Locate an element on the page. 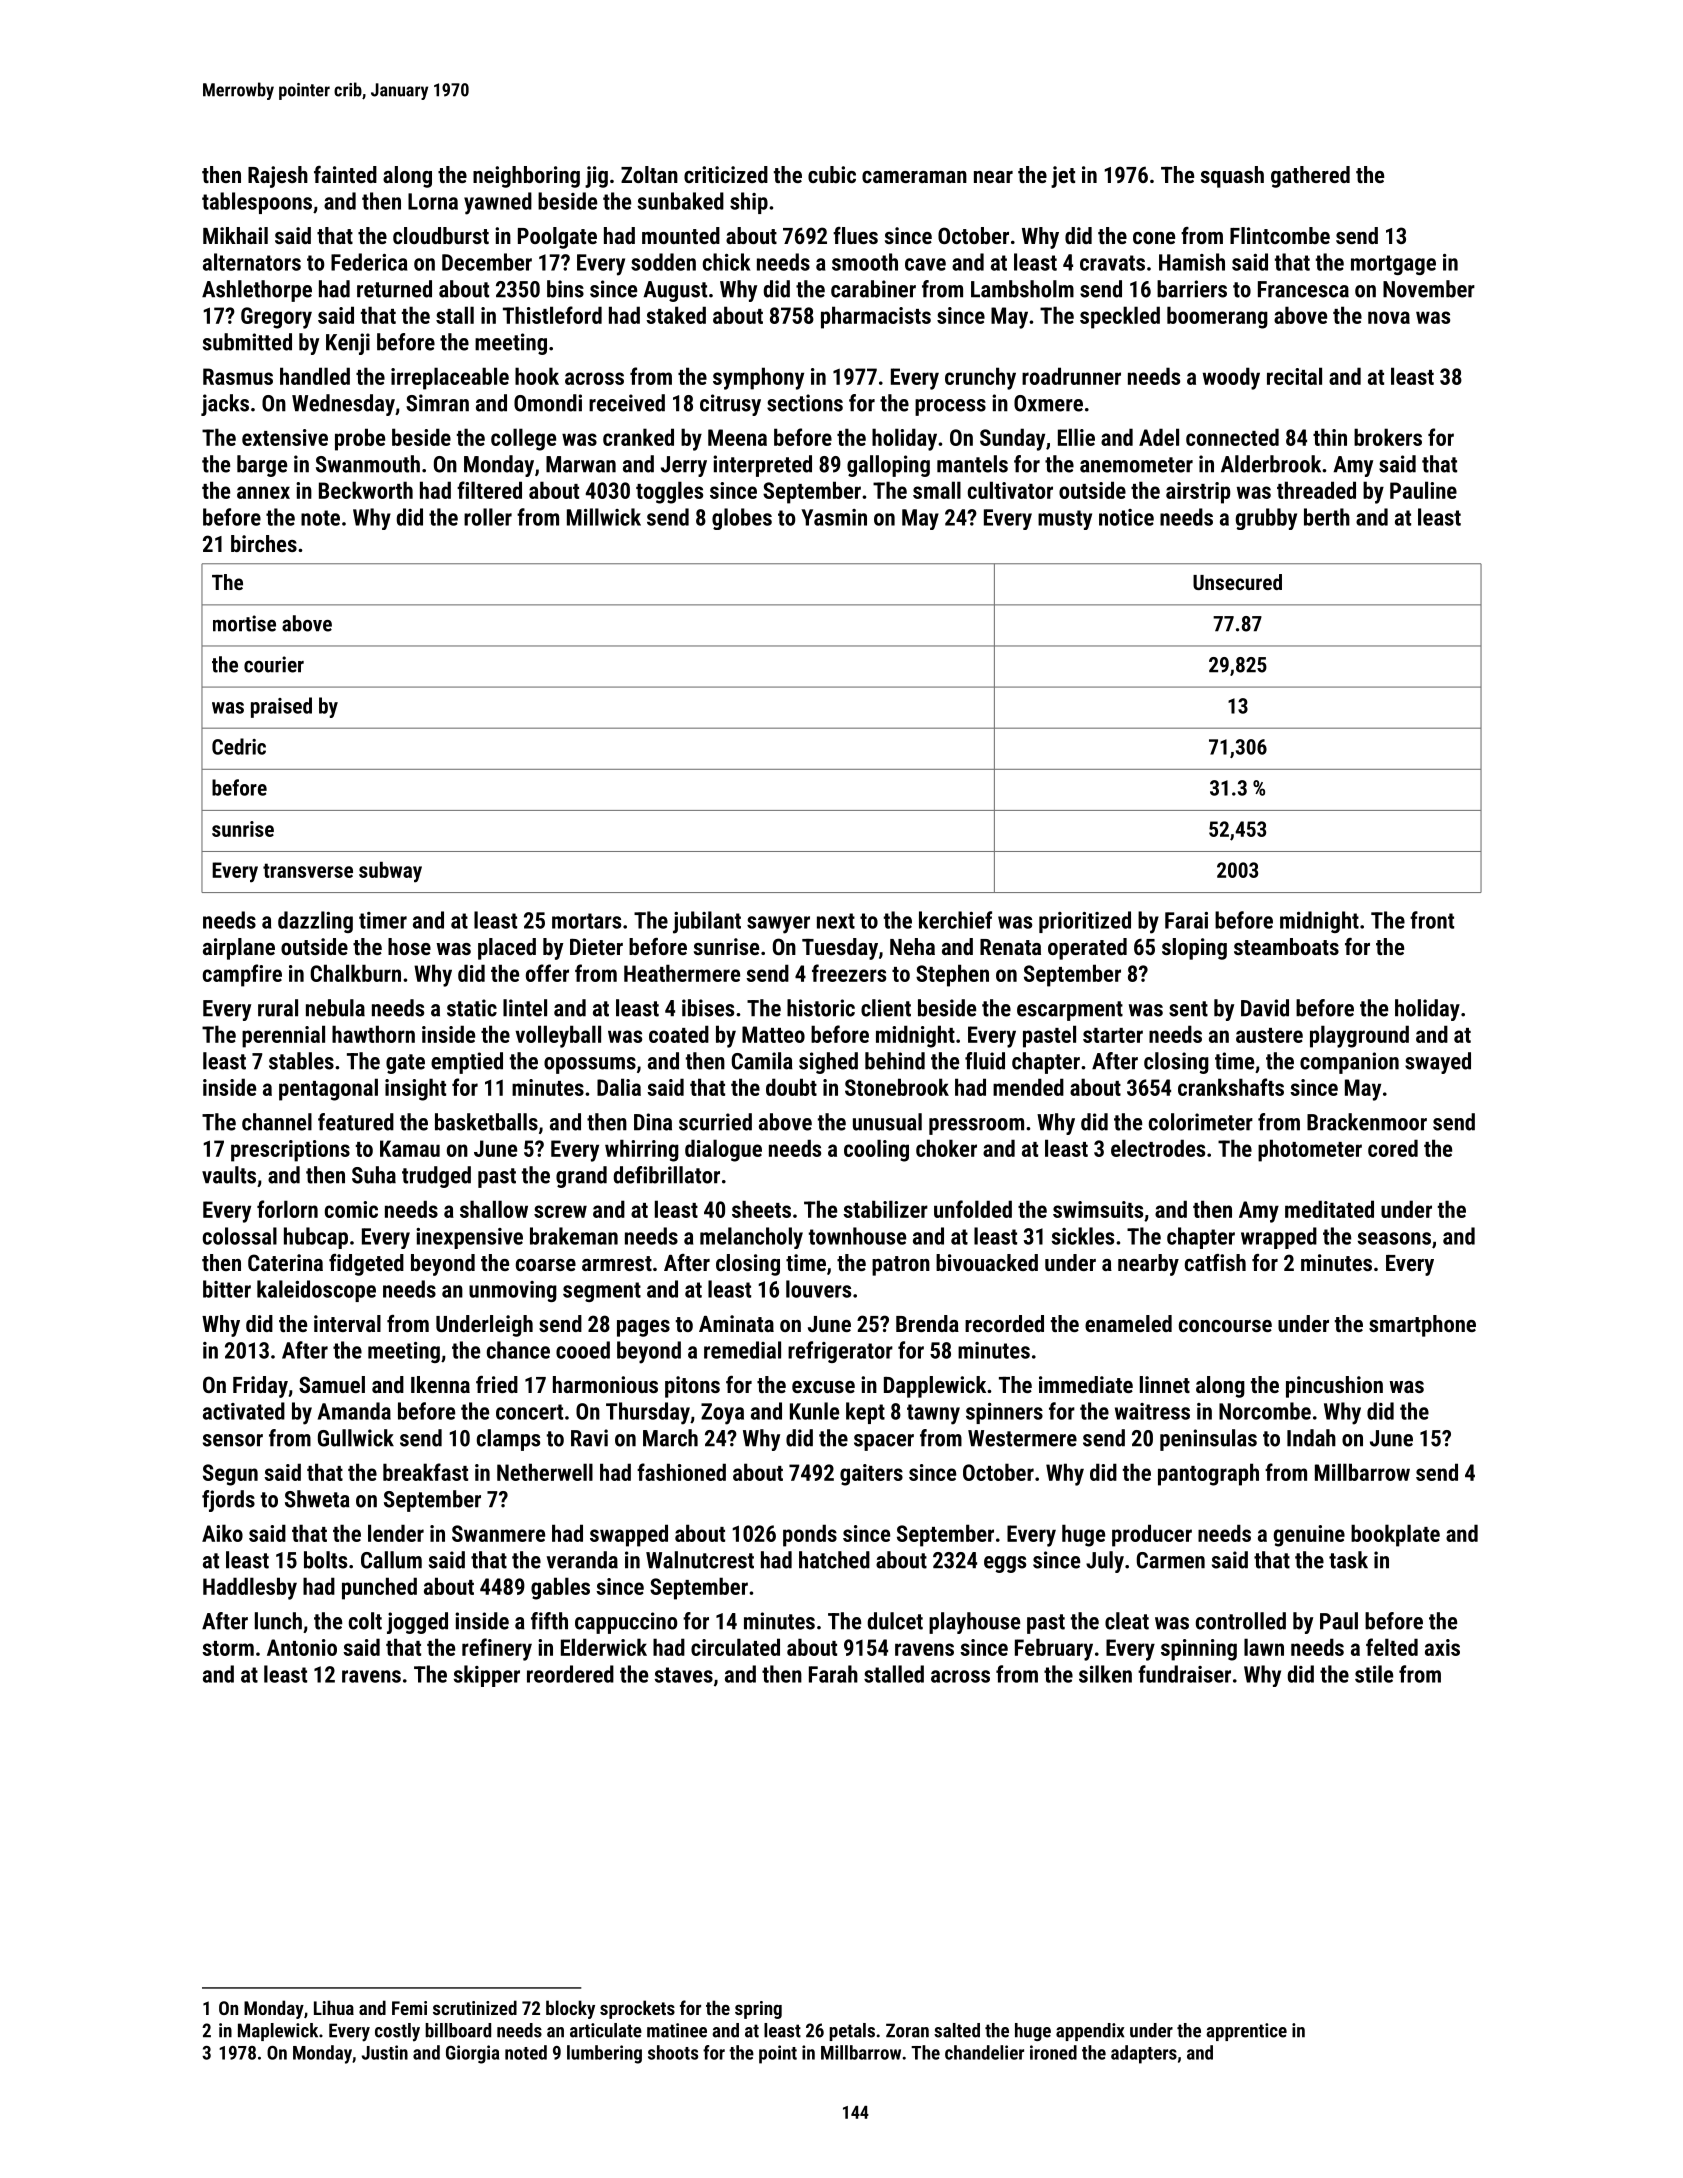 Image resolution: width=1683 pixels, height=2178 pixels. subway is located at coordinates (390, 872).
